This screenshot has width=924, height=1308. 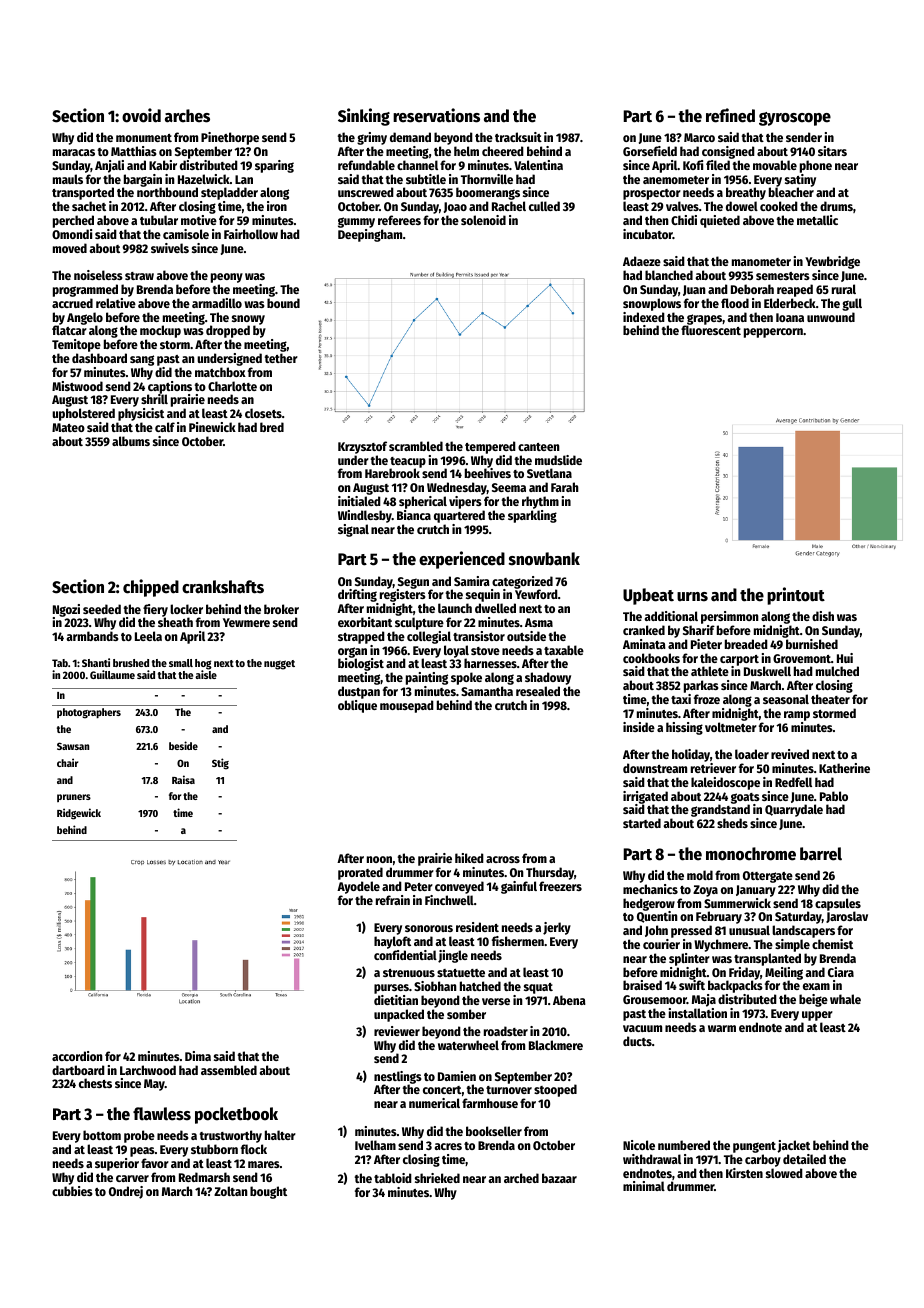 What do you see at coordinates (183, 779) in the screenshot?
I see `Raisa` at bounding box center [183, 779].
